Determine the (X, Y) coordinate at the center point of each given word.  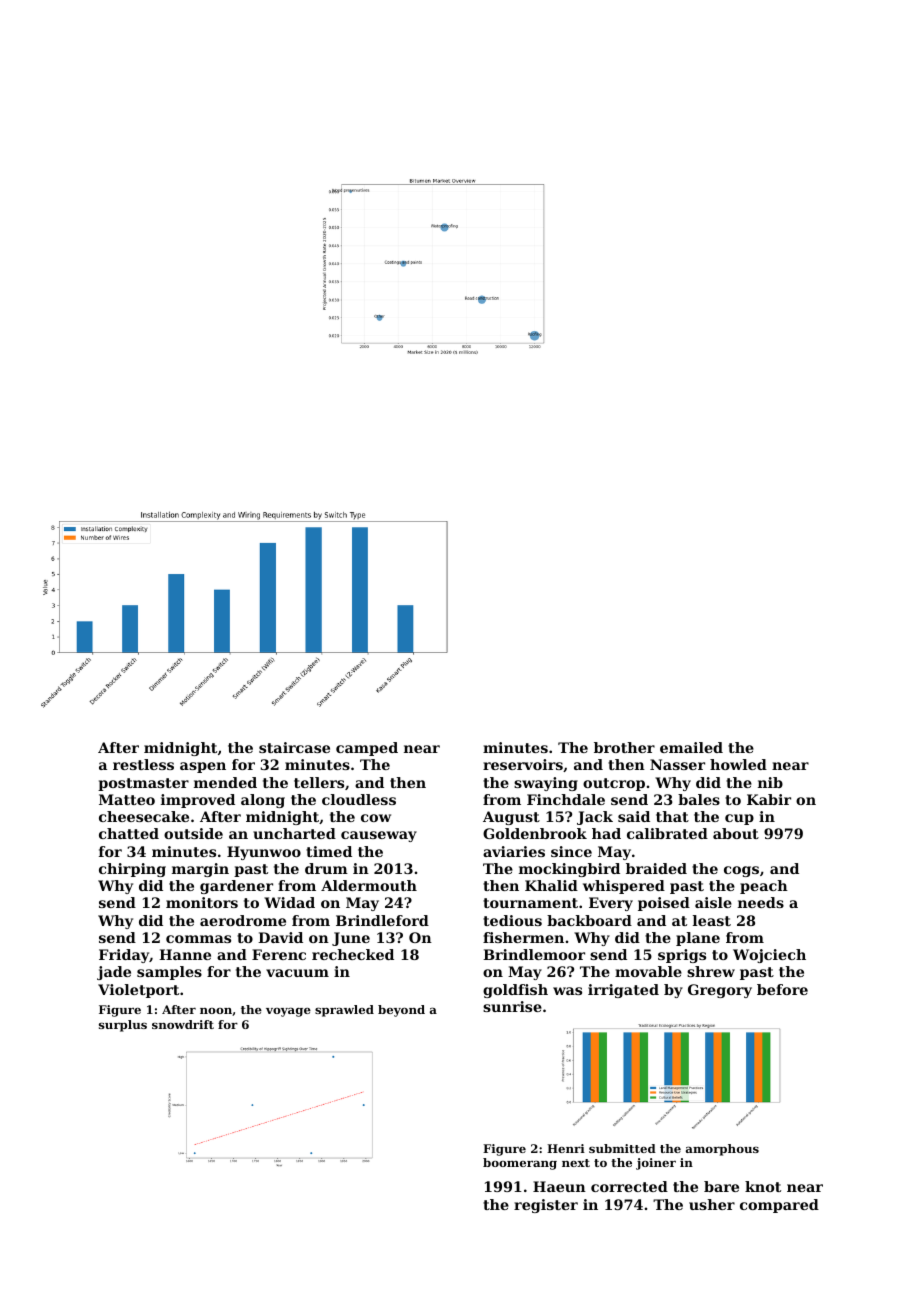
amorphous (722, 1150)
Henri (566, 1148)
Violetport (138, 991)
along (263, 801)
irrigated (623, 991)
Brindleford (382, 920)
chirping (132, 870)
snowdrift (183, 1024)
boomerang (520, 1164)
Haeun (559, 1186)
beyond (401, 1011)
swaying (546, 784)
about (736, 833)
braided (656, 868)
